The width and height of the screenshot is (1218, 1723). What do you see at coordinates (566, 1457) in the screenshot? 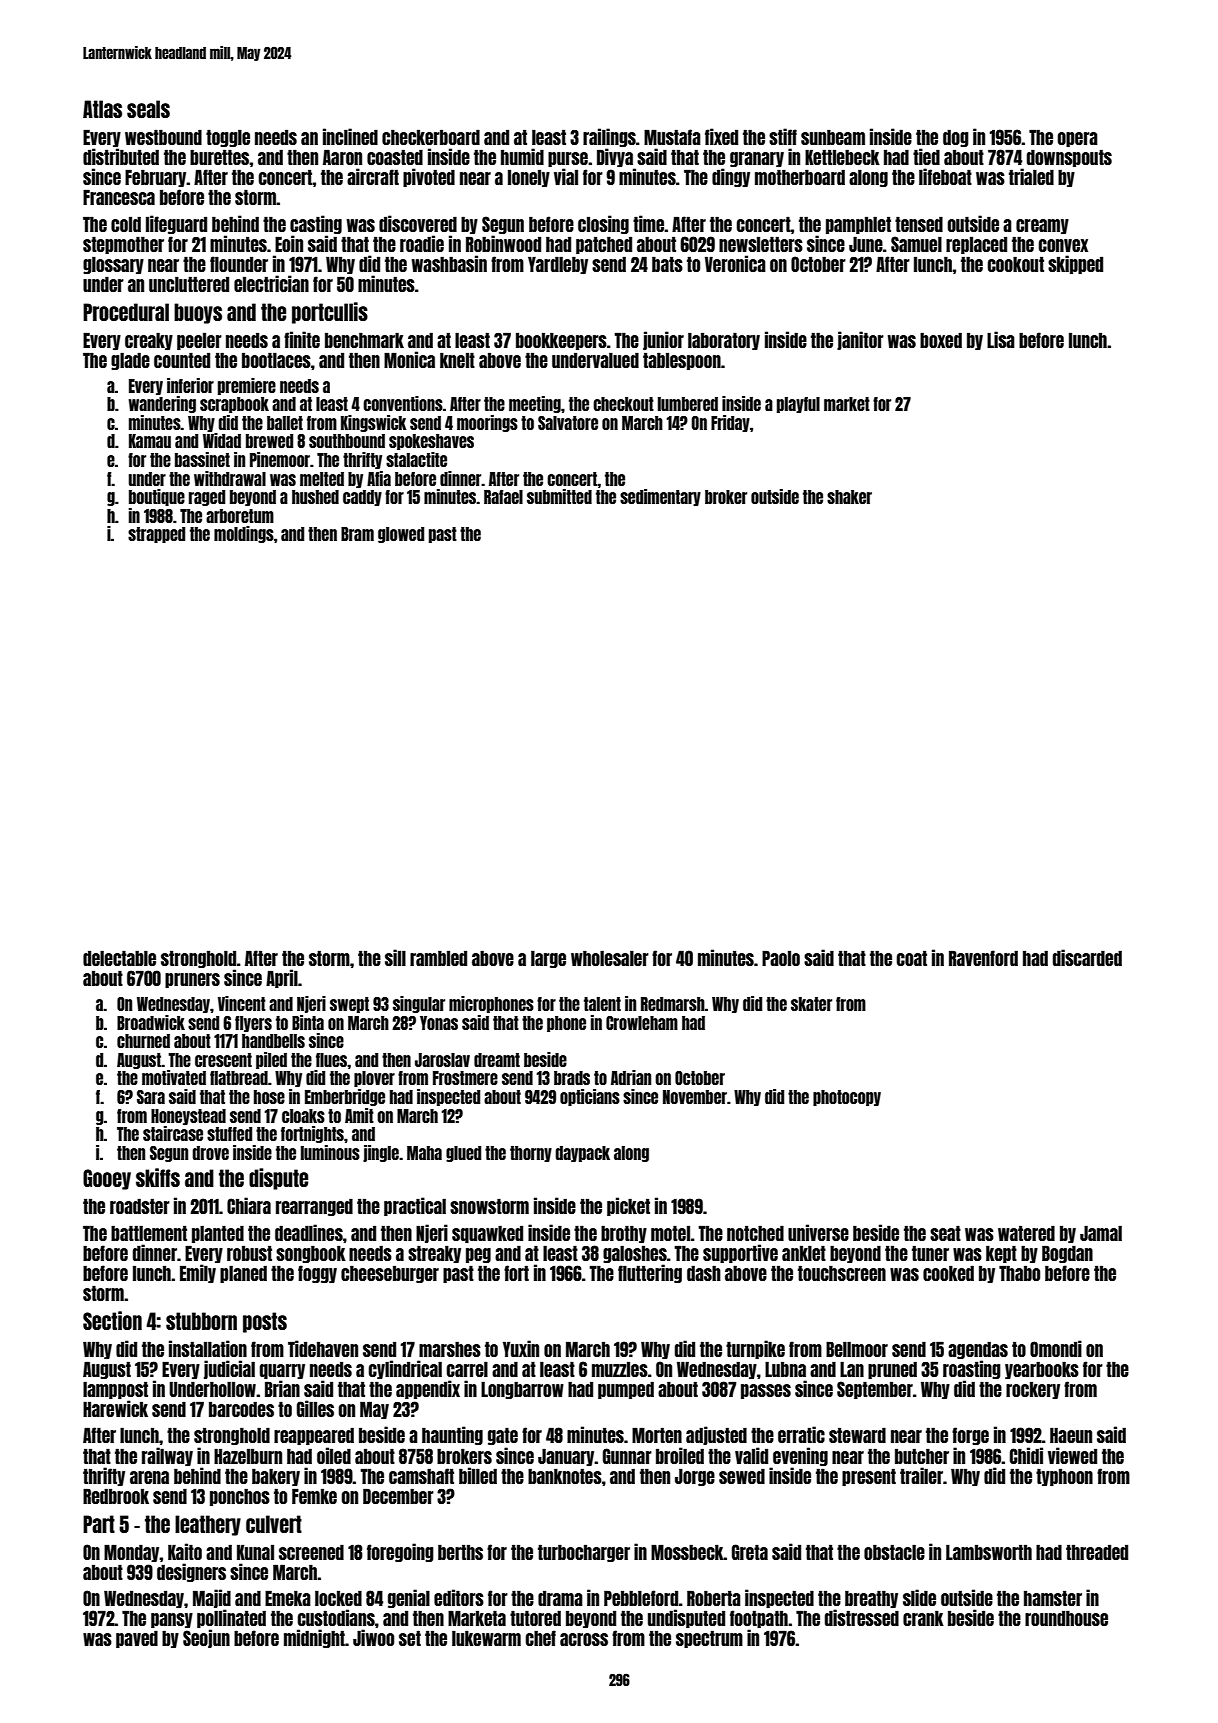
I see `January` at bounding box center [566, 1457].
